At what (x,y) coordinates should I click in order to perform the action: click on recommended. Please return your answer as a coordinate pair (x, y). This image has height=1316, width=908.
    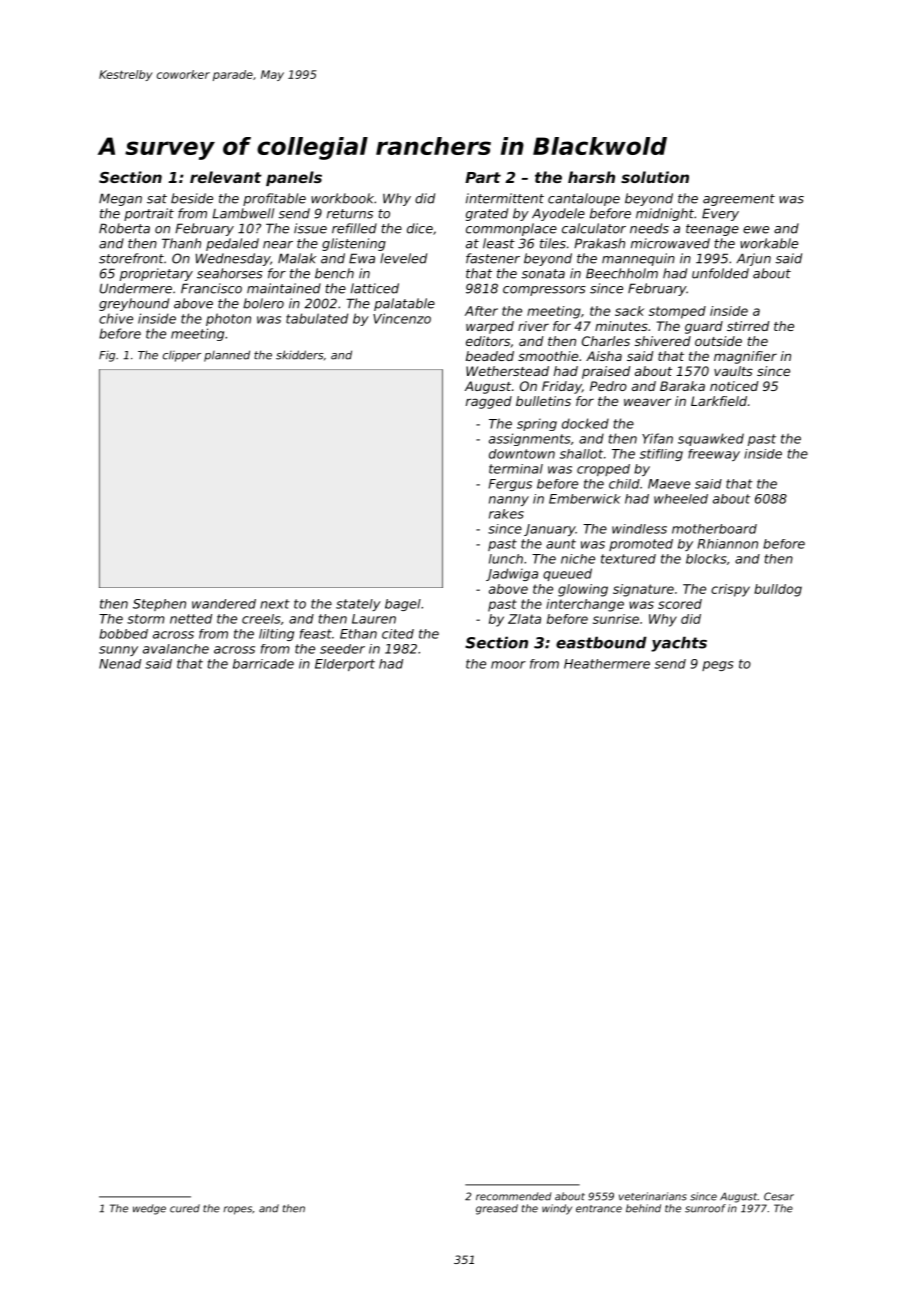
    Looking at the image, I should click on (513, 1196).
